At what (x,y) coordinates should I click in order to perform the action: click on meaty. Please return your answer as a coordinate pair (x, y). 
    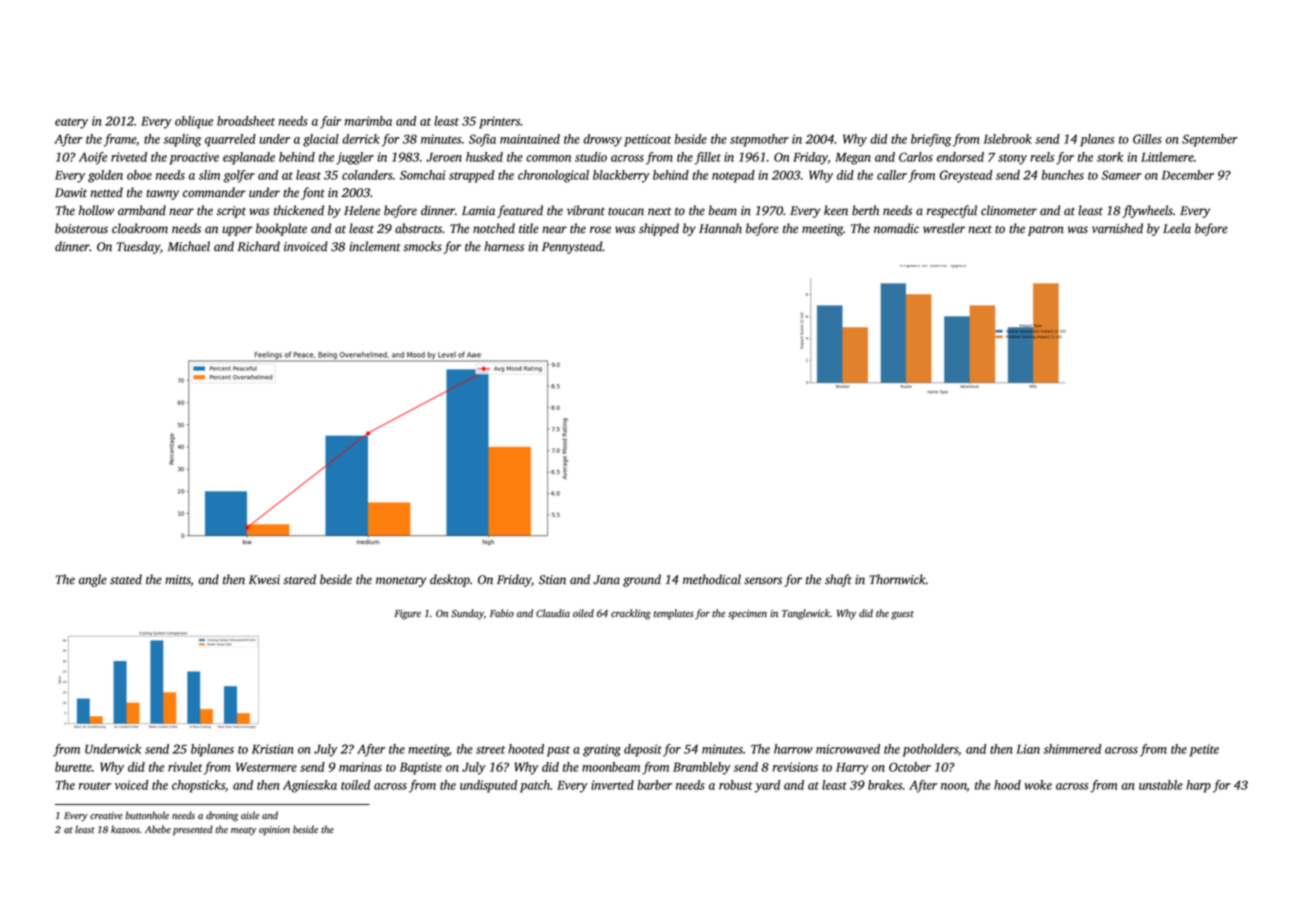
    Looking at the image, I should click on (243, 831).
